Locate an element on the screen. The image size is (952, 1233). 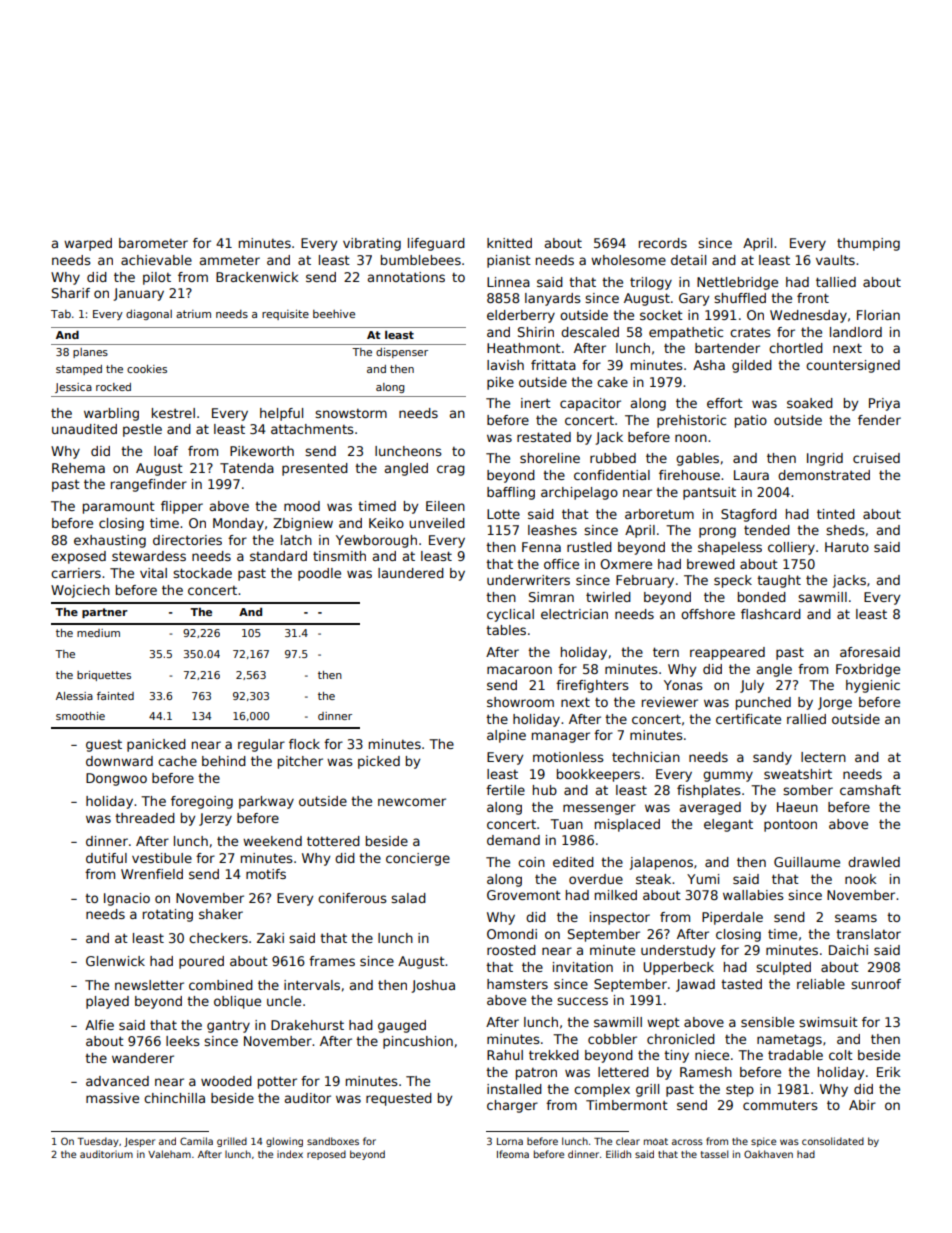
frames is located at coordinates (332, 961).
